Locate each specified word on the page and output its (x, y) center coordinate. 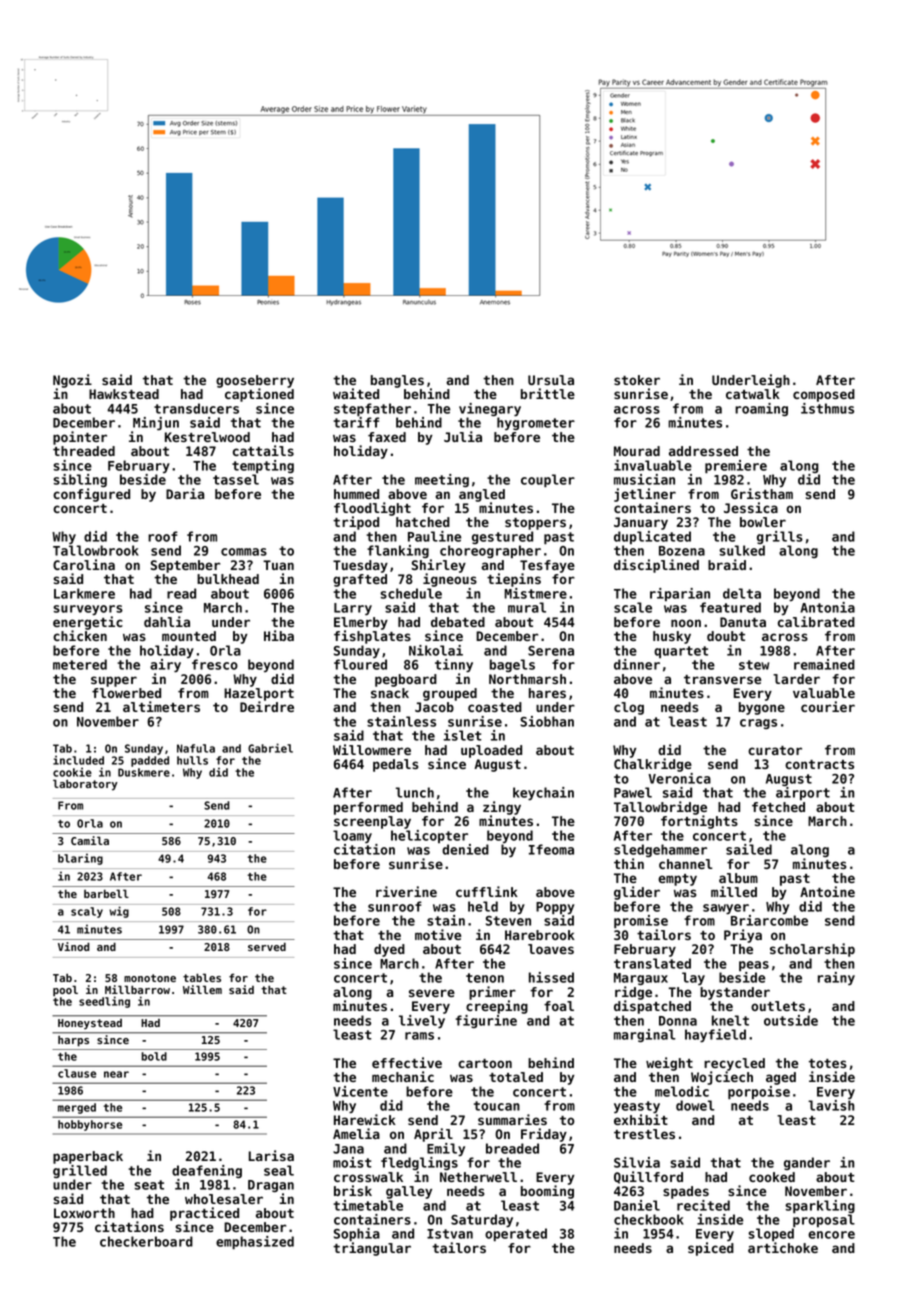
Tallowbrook (96, 550)
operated (516, 1235)
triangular (372, 1249)
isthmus (827, 408)
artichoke (783, 1247)
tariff (356, 422)
